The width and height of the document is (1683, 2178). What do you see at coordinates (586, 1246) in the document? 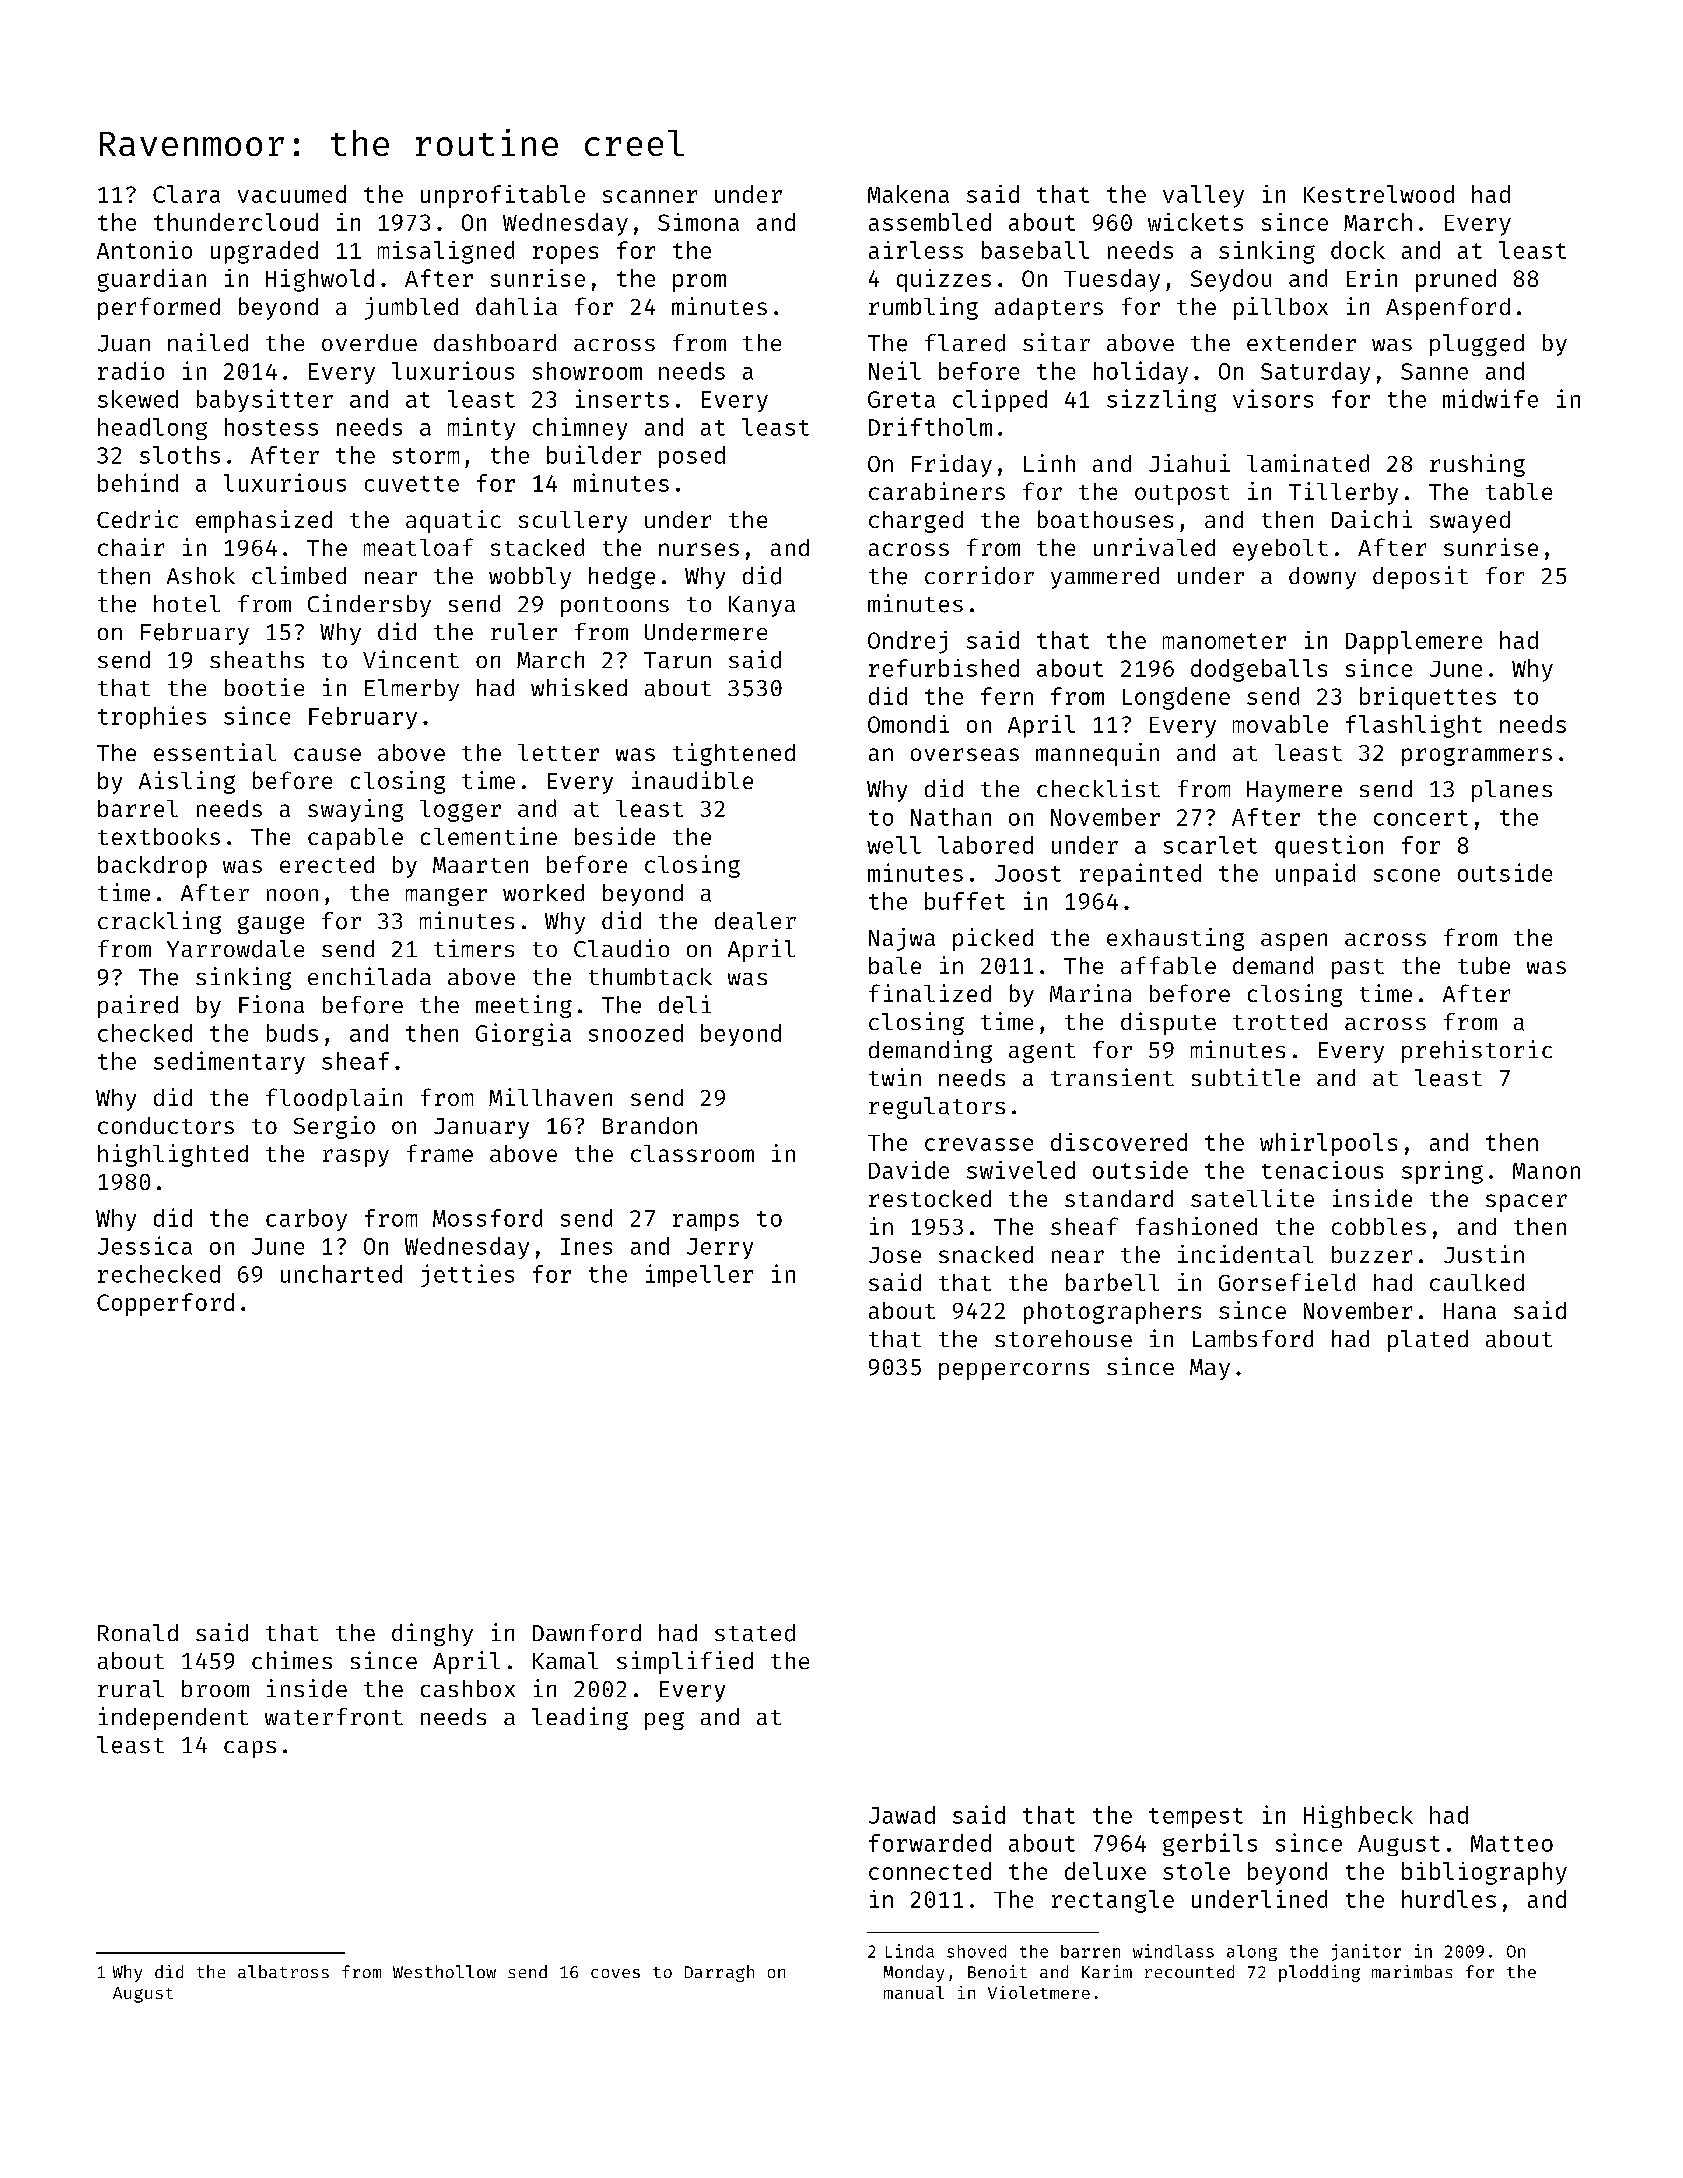
I see `Ines` at bounding box center [586, 1246].
